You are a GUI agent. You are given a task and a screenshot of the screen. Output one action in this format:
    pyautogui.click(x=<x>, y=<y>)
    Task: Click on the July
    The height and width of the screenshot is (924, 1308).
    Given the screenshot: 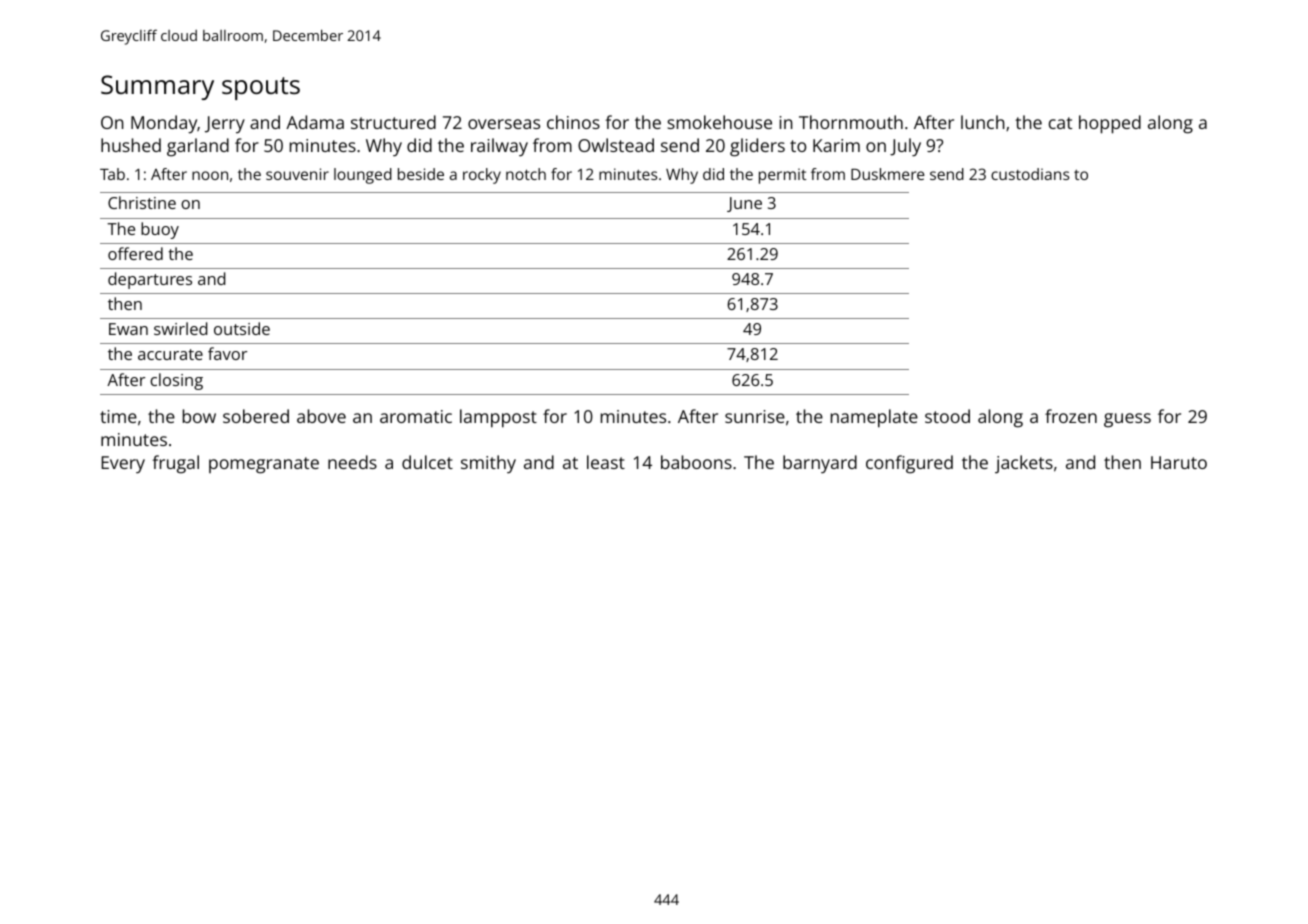 What is the action you would take?
    pyautogui.click(x=905, y=147)
